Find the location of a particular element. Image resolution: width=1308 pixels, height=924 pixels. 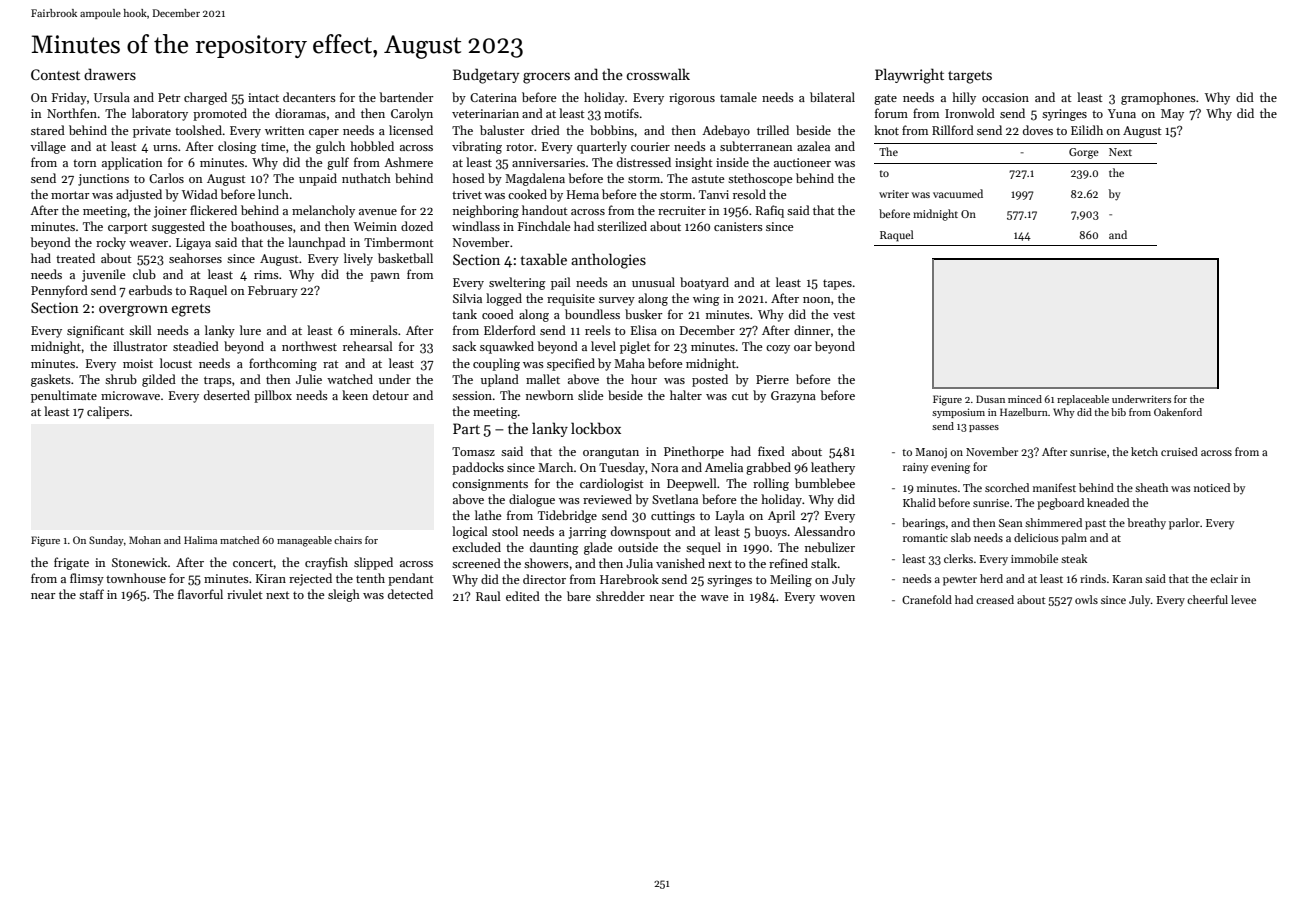

gramophones is located at coordinates (1158, 98).
